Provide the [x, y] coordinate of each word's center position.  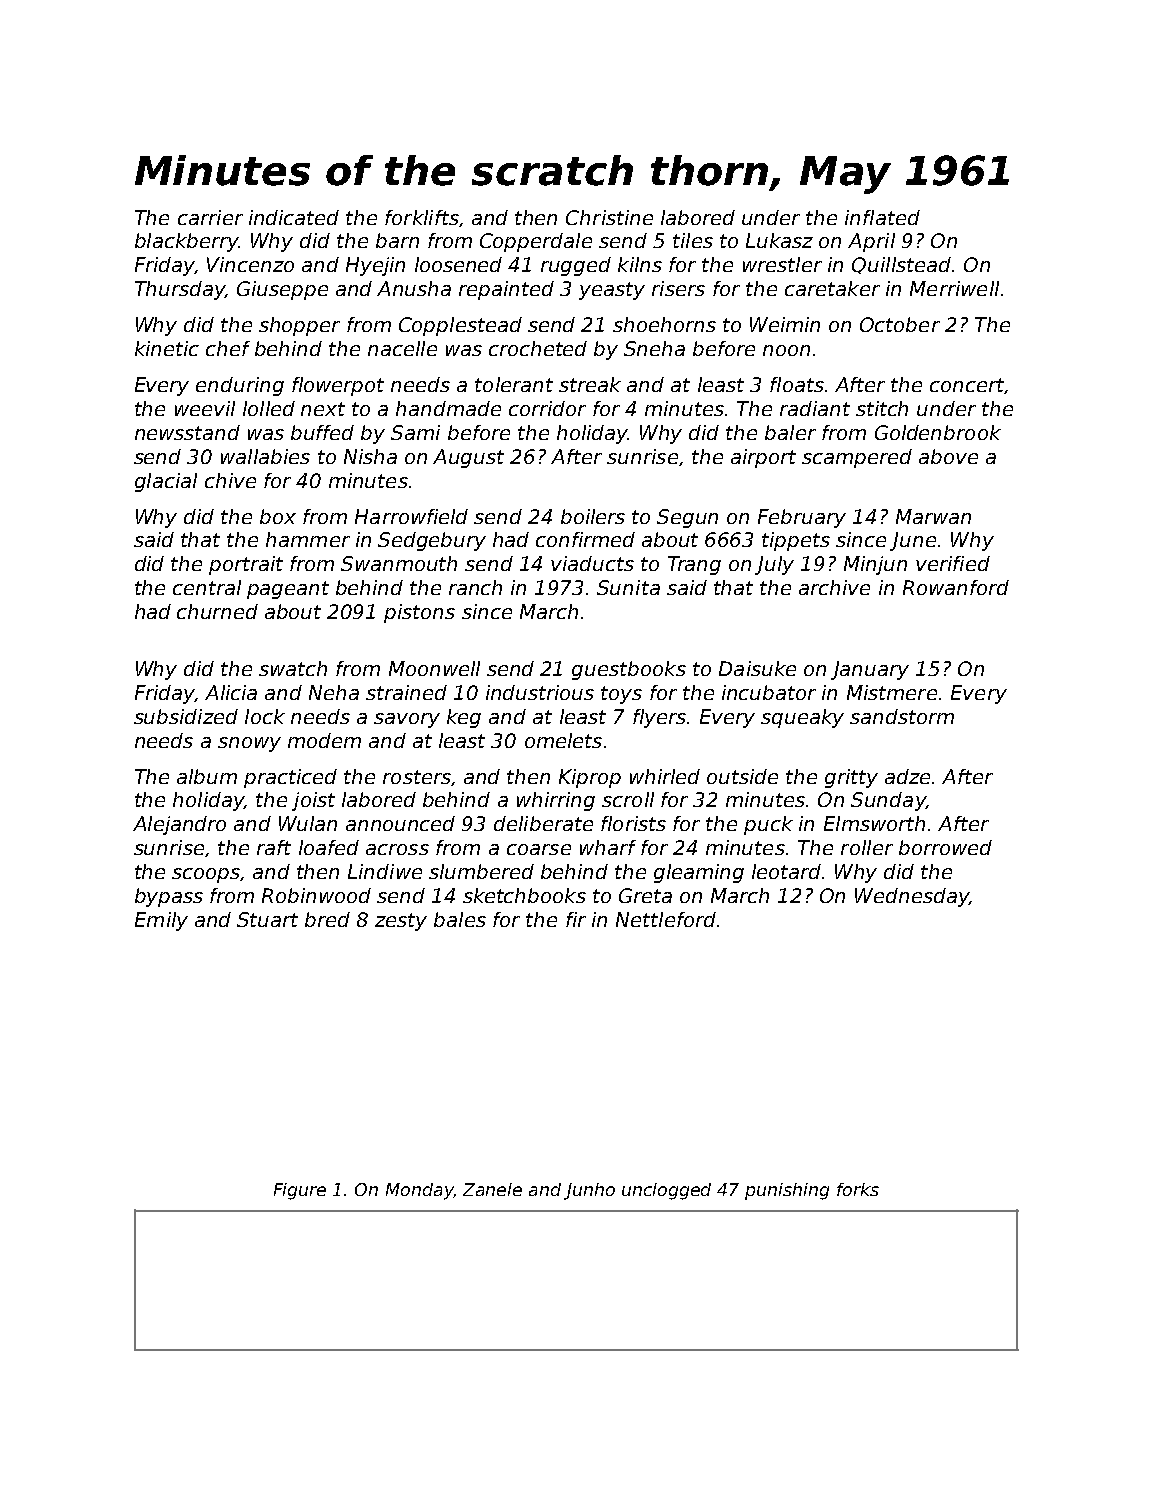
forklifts [422, 217]
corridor [547, 408]
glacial [166, 482]
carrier [210, 217]
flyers [659, 718]
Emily [161, 921]
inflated [882, 217]
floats [797, 384]
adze [907, 776]
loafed [329, 847]
